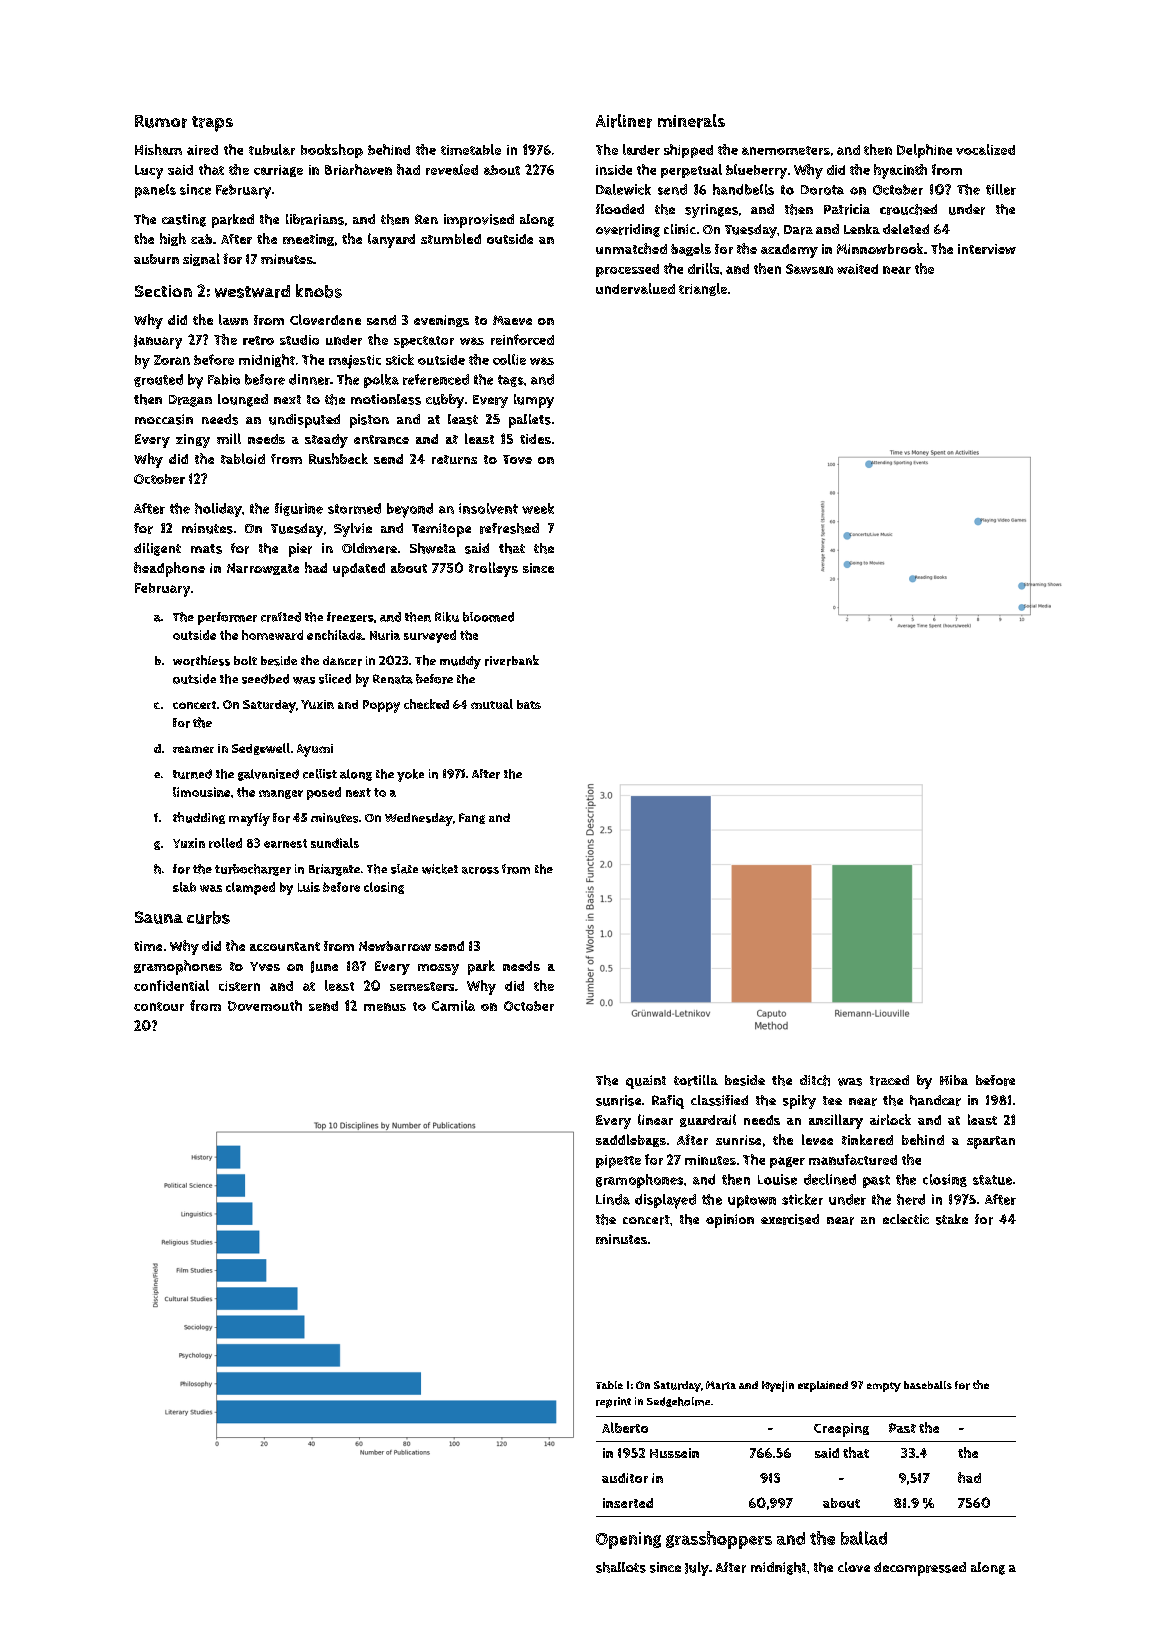 The width and height of the screenshot is (1150, 1626). Describe the element at coordinates (987, 249) in the screenshot. I see `interview` at that location.
